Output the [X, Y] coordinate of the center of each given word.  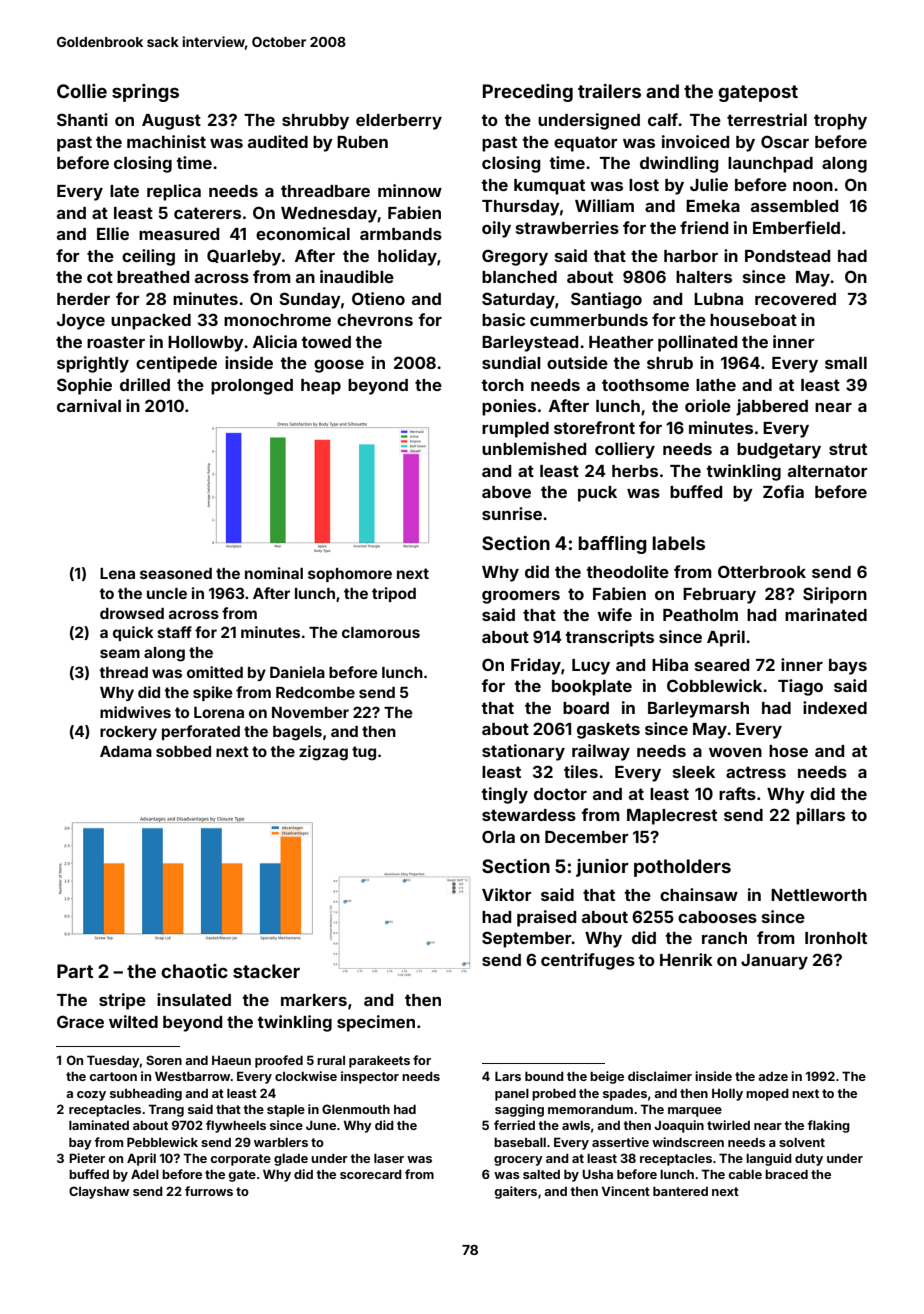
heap [321, 387]
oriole [708, 405]
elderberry [399, 122]
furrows [209, 1191]
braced [786, 1174]
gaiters [515, 1192]
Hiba [670, 664]
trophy [840, 122]
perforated [201, 732]
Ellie [113, 233]
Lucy [591, 667]
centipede [176, 364]
